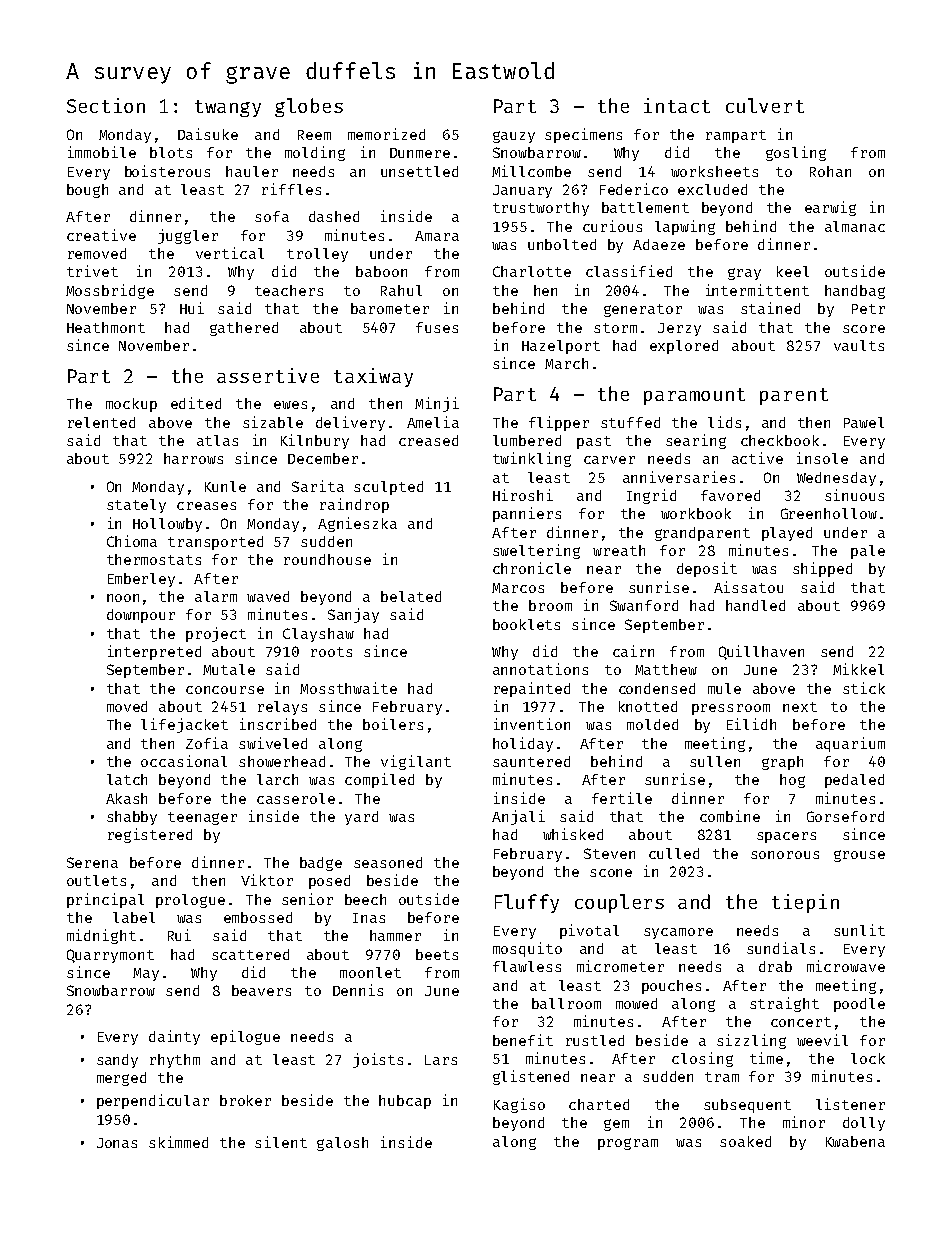 Image resolution: width=952 pixels, height=1233 pixels. I want to click on combine, so click(730, 816).
